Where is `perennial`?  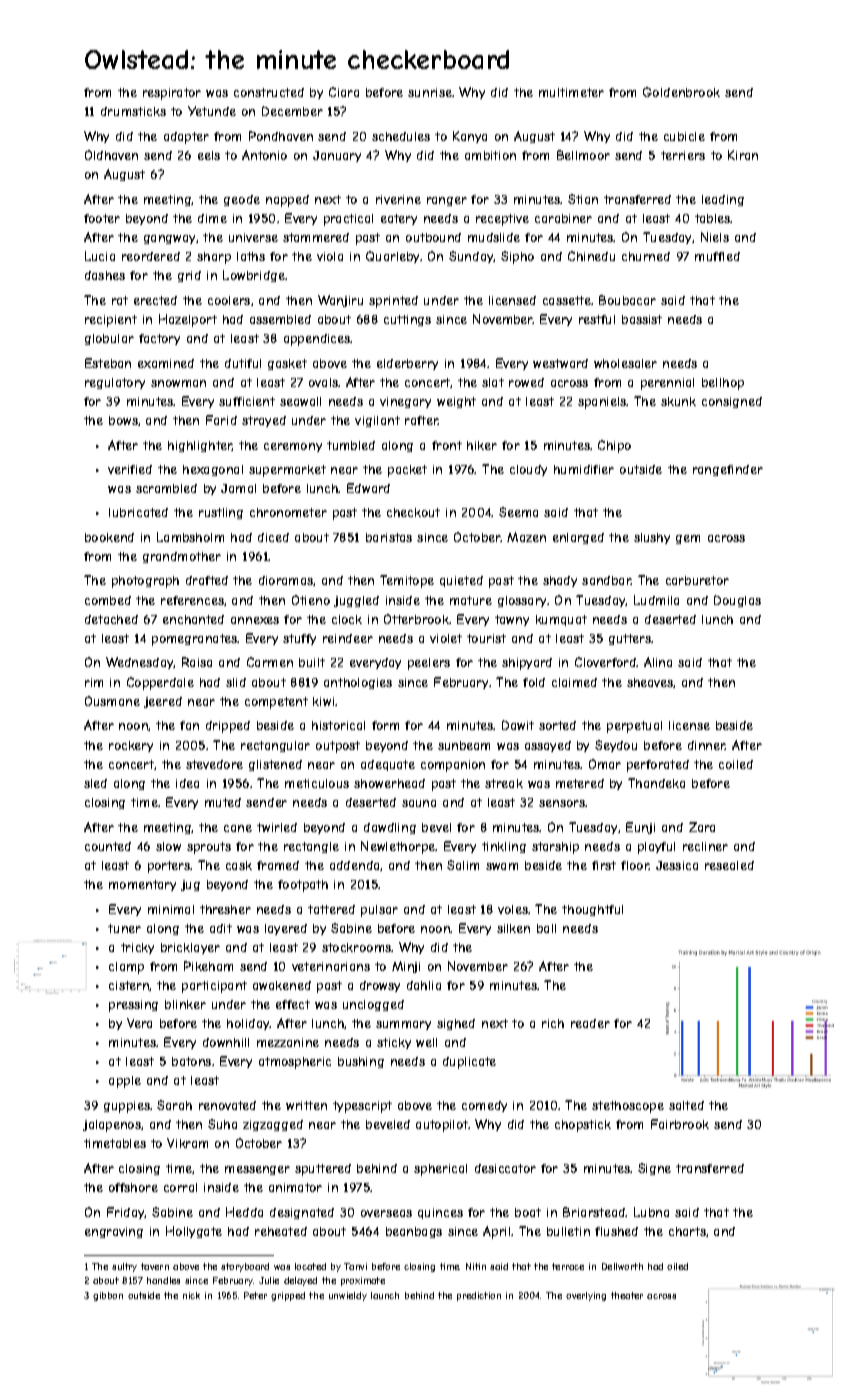
perennial is located at coordinates (667, 384).
